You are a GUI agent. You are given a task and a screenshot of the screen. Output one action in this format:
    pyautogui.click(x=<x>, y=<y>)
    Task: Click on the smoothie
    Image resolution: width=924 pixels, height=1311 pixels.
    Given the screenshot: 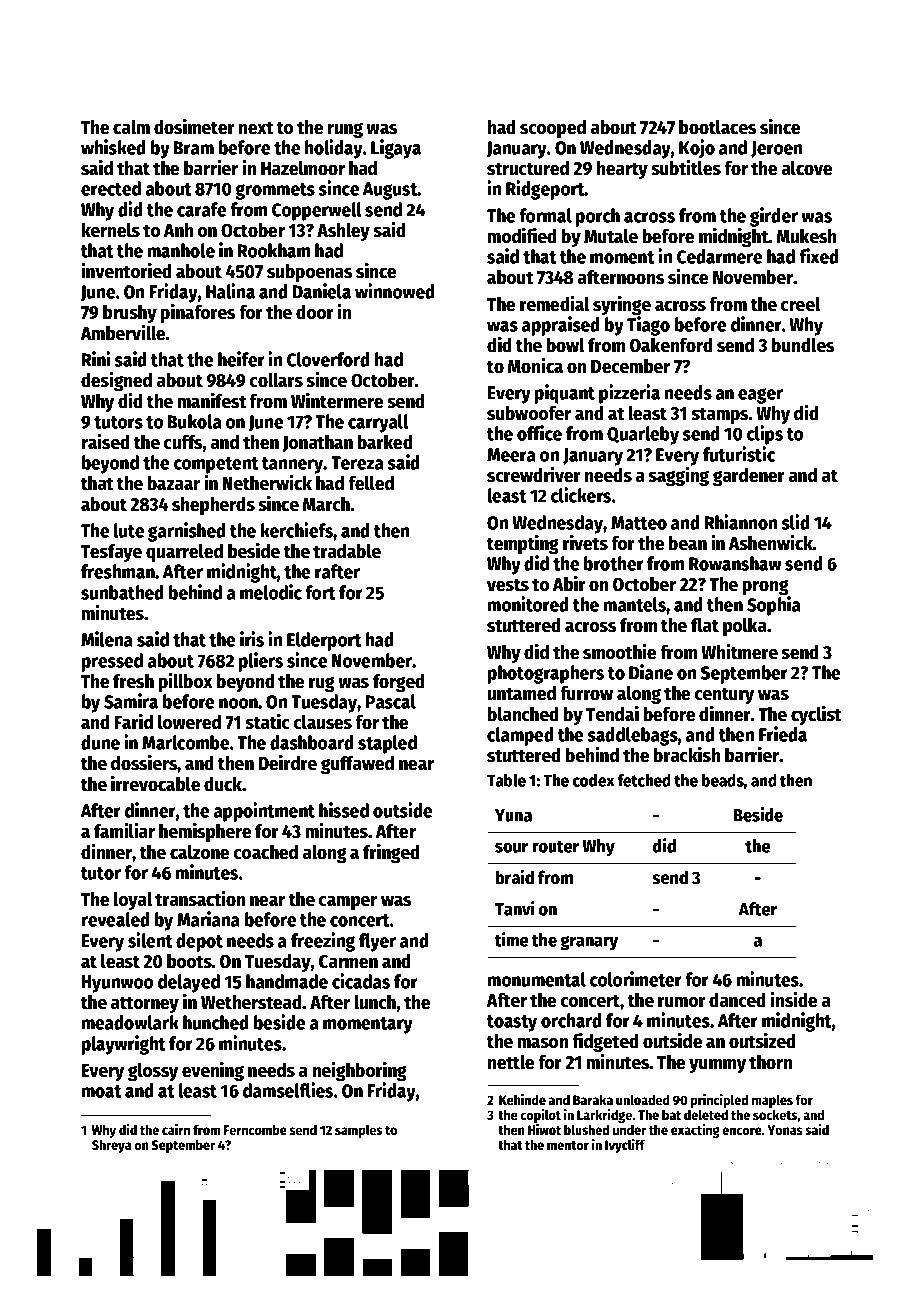 What is the action you would take?
    pyautogui.click(x=619, y=651)
